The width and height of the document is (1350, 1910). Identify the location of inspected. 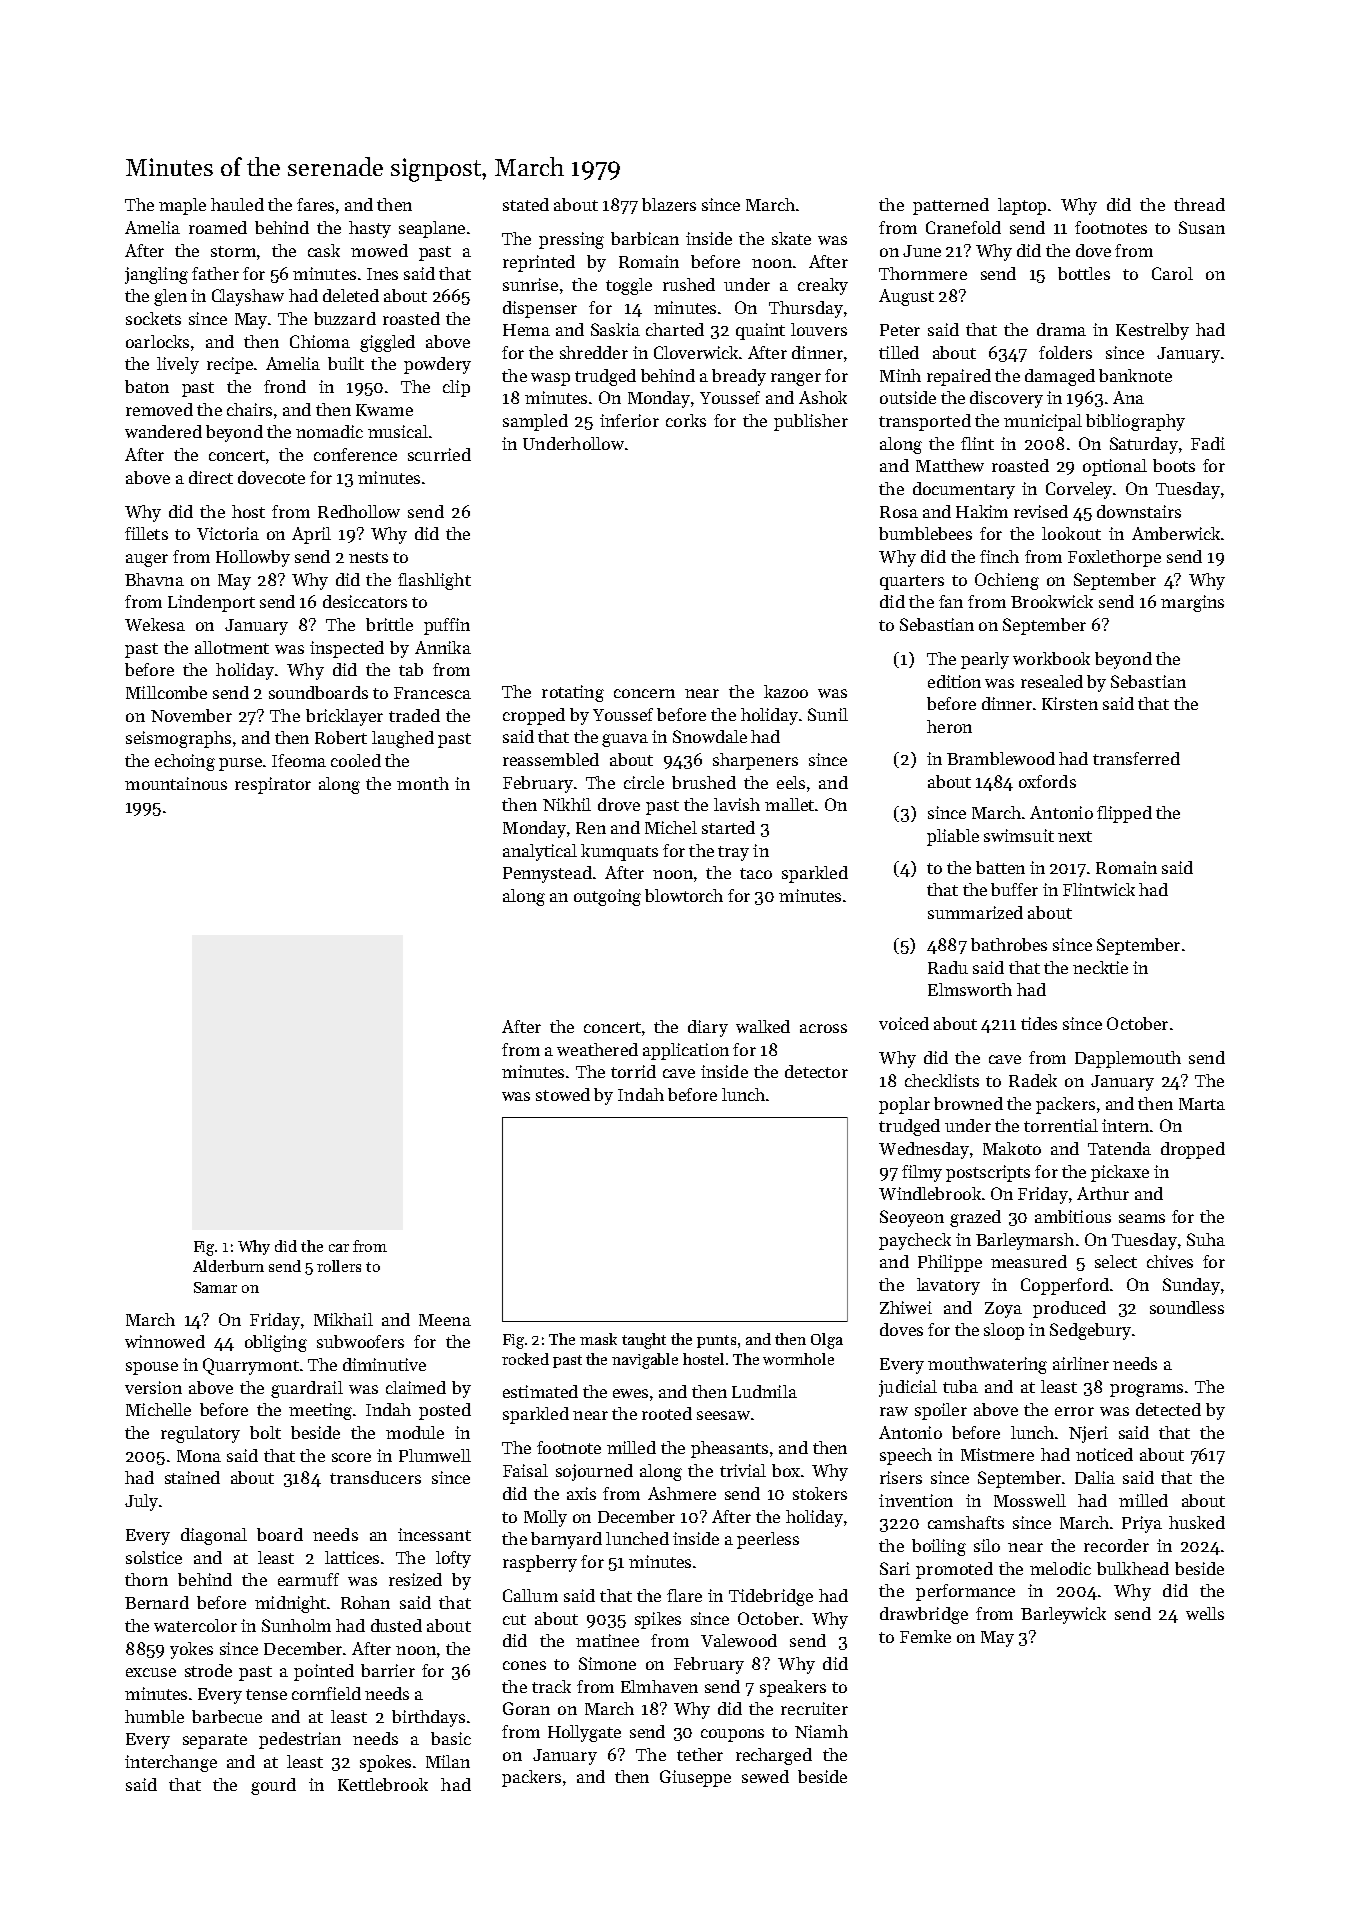
(347, 649).
